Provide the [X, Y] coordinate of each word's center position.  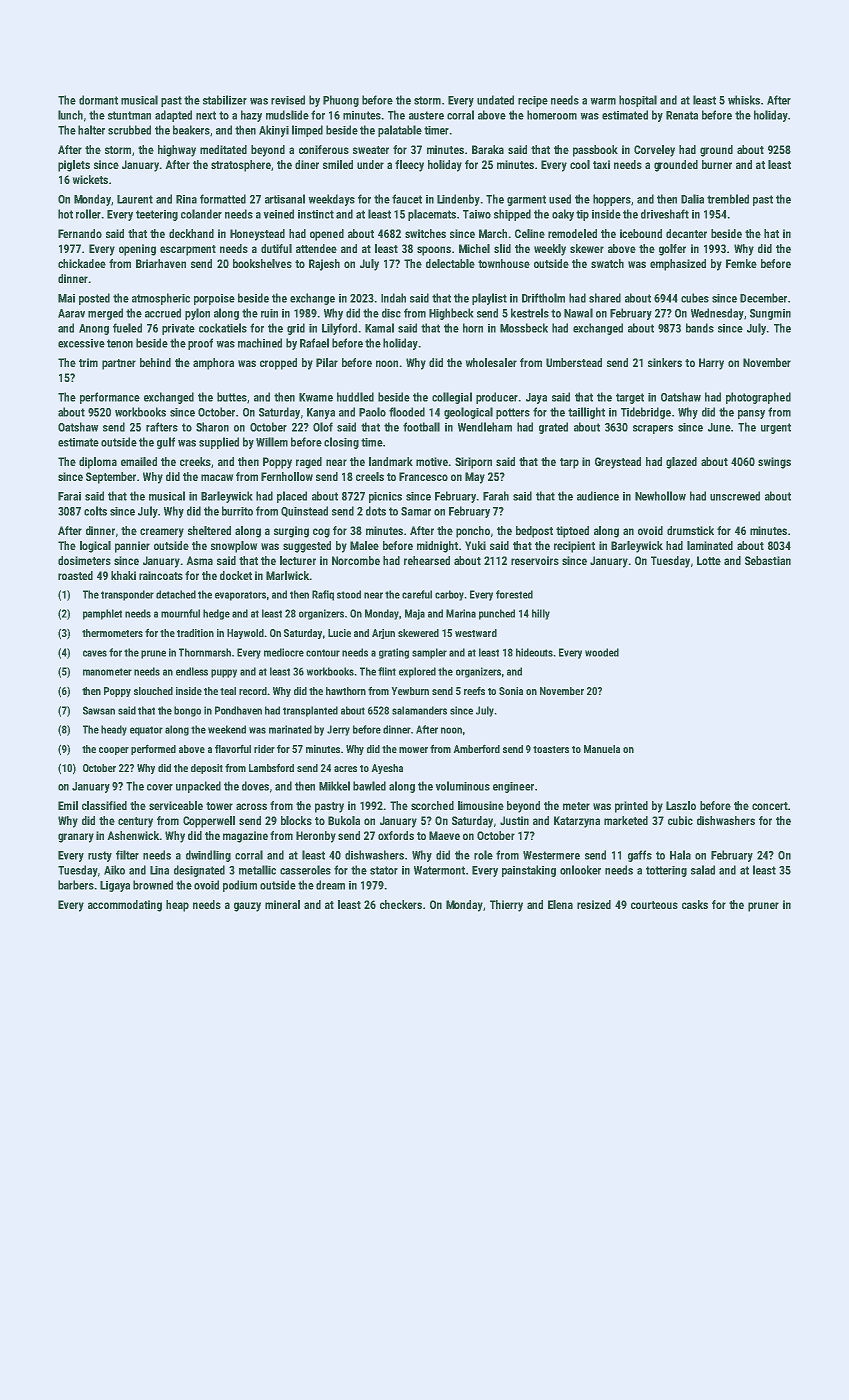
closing [341, 443]
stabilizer [225, 100]
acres [345, 769]
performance [110, 398]
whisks [744, 100]
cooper [114, 751]
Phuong [341, 101]
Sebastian [768, 560]
